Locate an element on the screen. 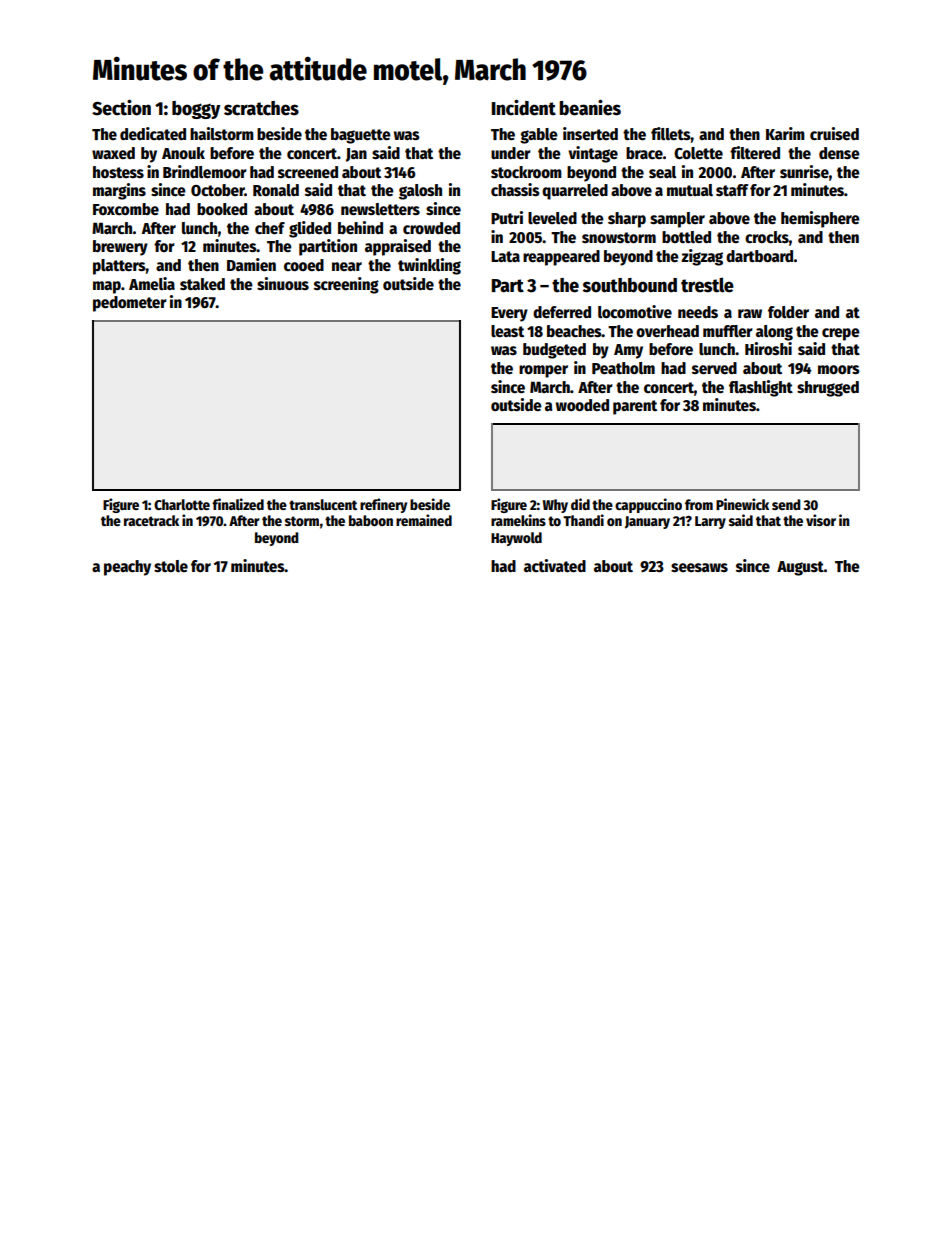  shrugged is located at coordinates (828, 389).
